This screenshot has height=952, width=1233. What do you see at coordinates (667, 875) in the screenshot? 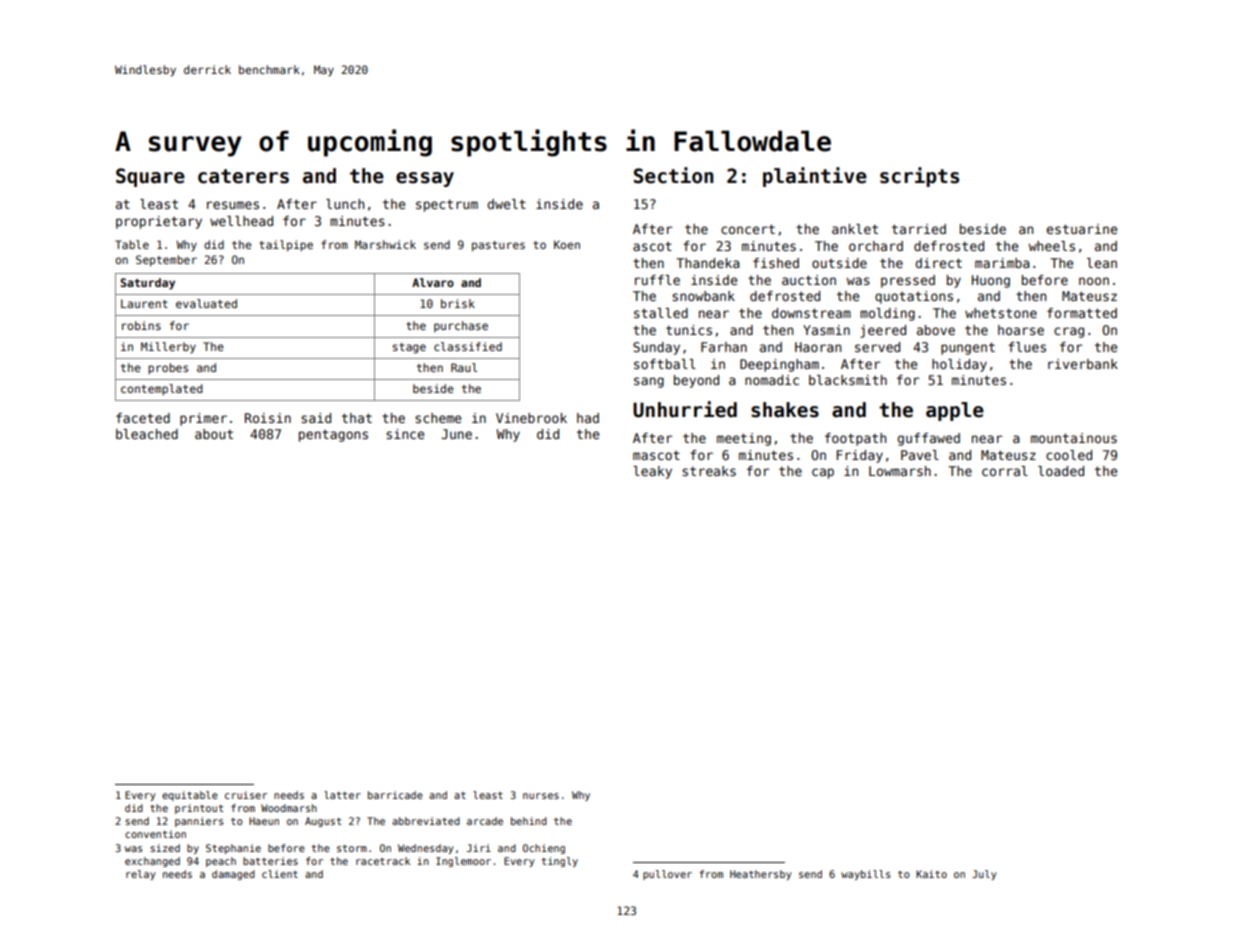
I see `pullover` at bounding box center [667, 875].
